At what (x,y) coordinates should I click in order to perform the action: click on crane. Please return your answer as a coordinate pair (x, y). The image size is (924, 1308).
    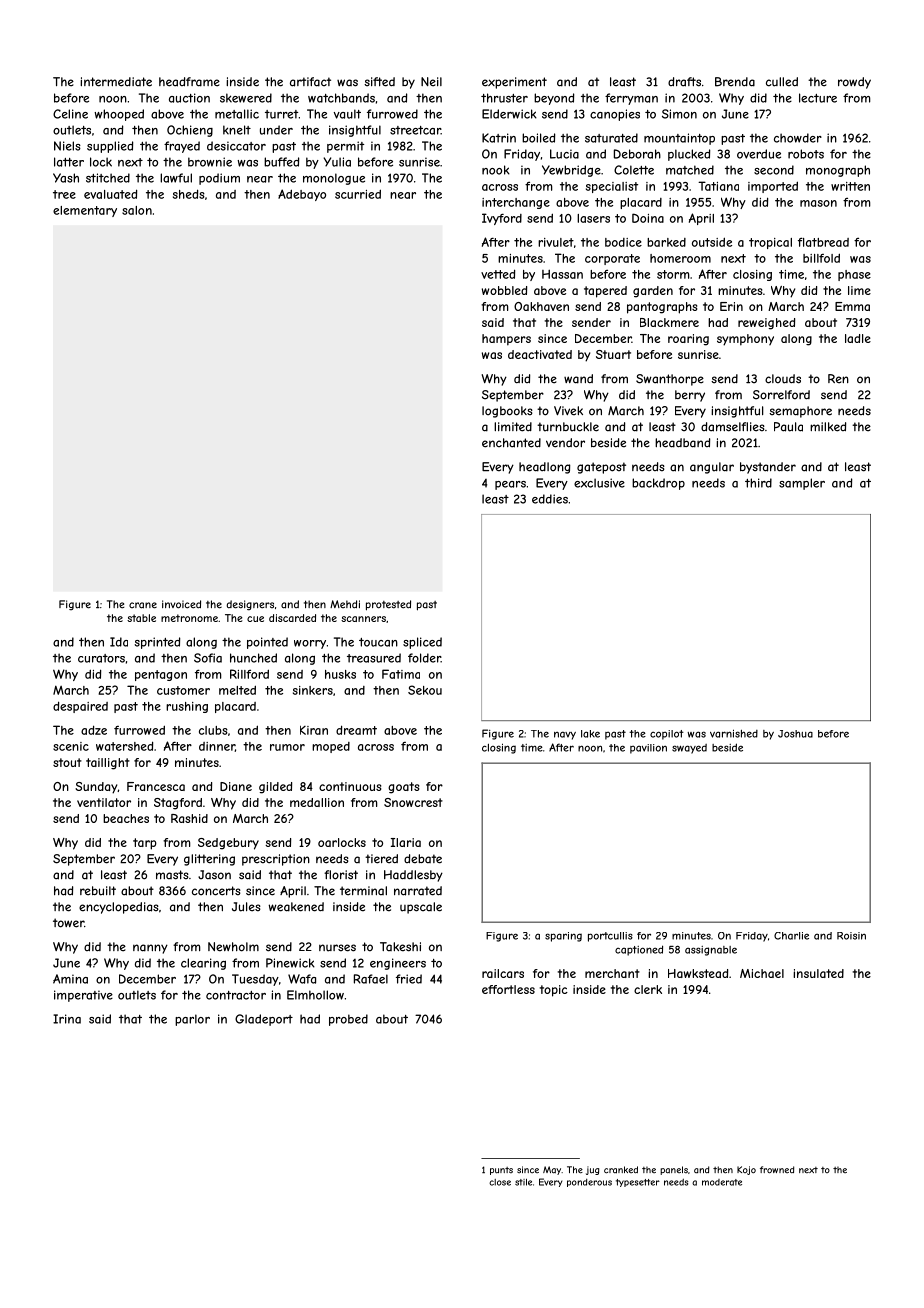
    Looking at the image, I should click on (143, 605).
